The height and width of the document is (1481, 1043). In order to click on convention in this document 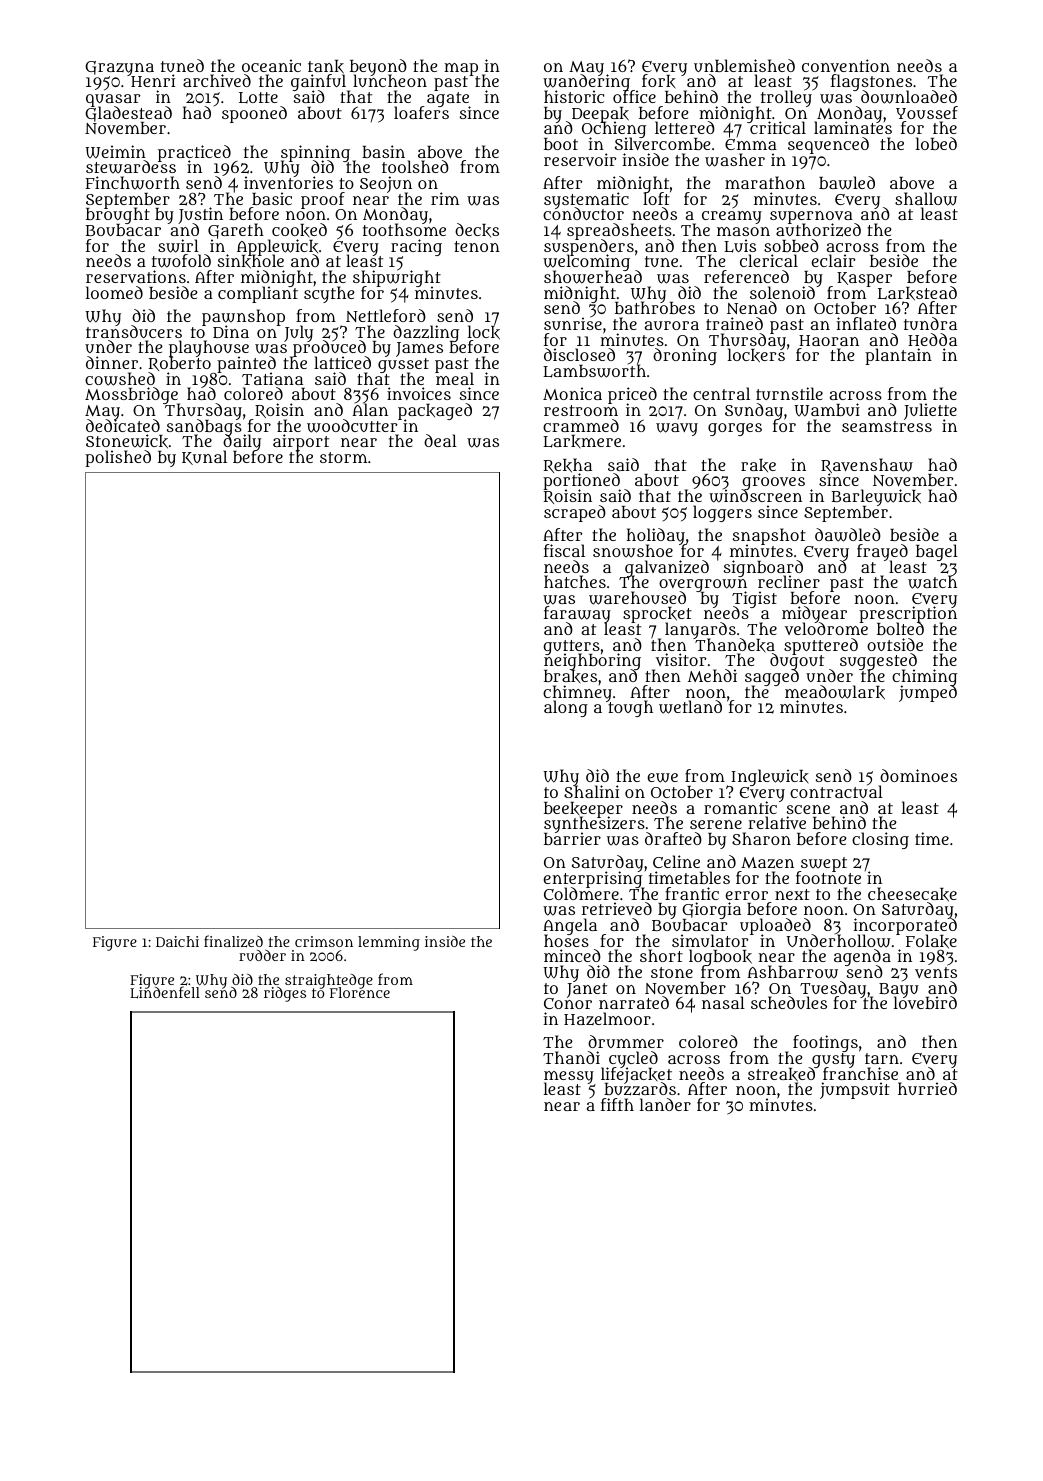, I will do `click(846, 65)`.
